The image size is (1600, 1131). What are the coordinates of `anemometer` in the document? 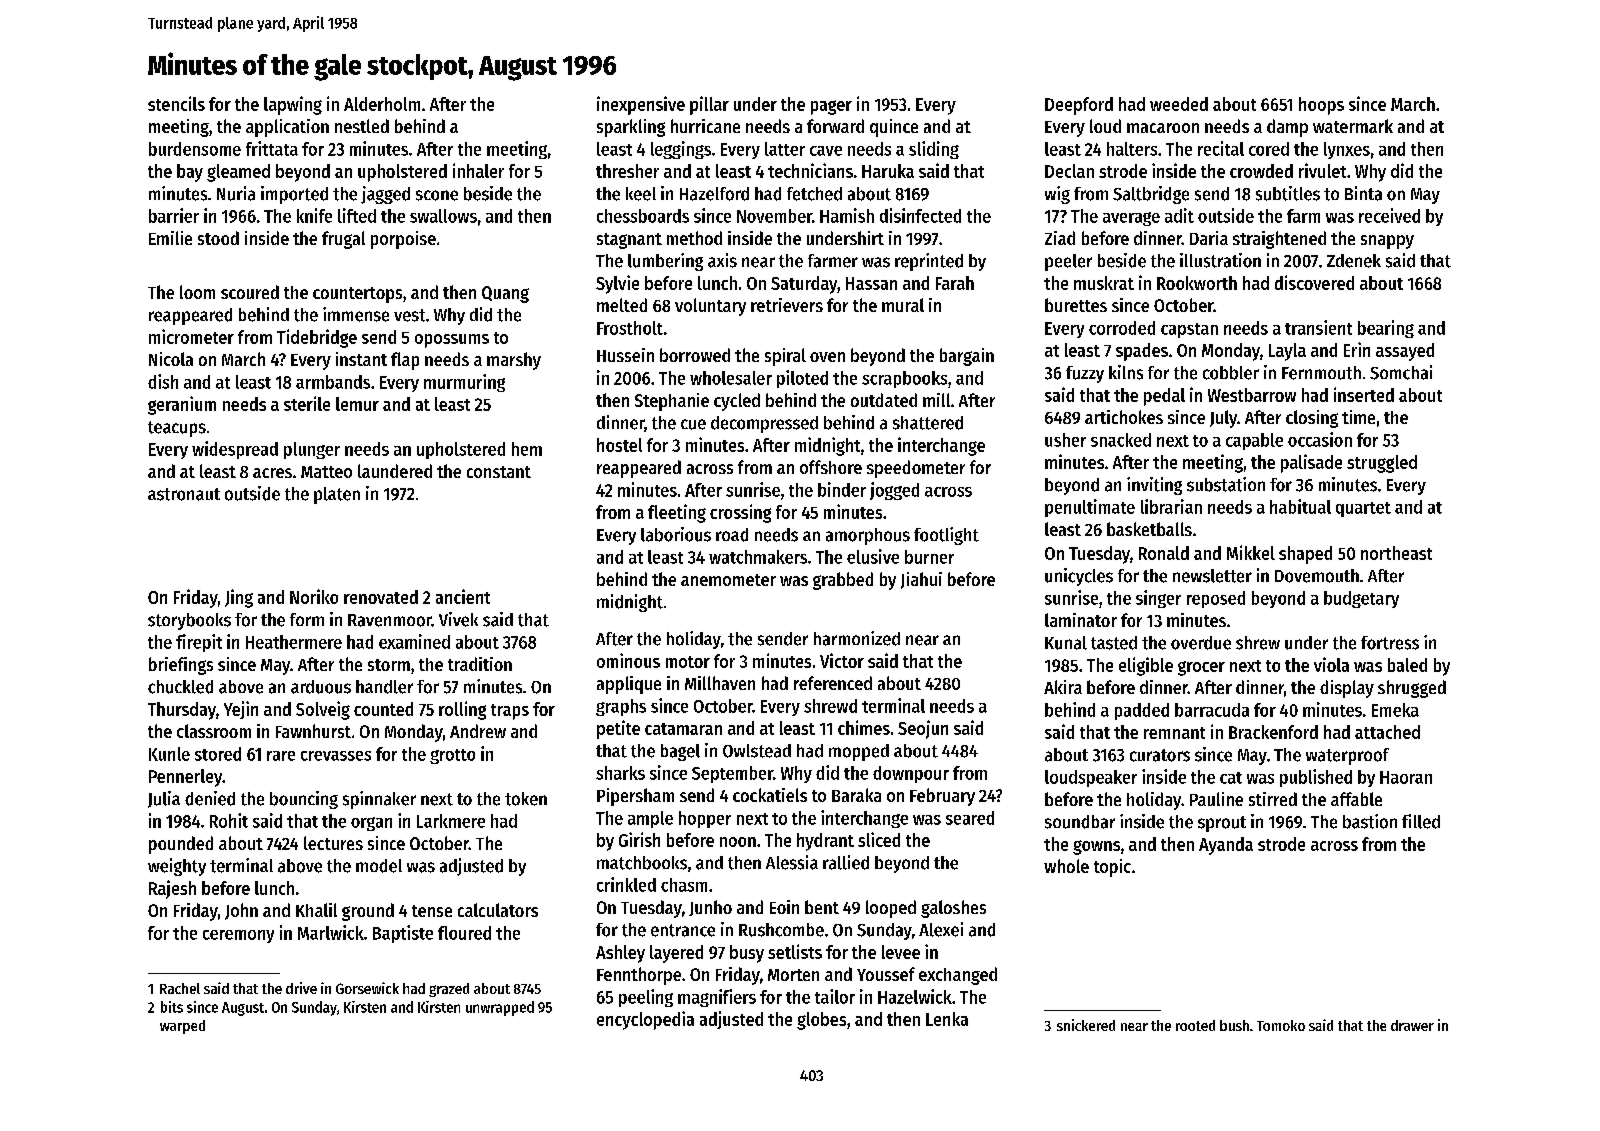 It's located at (728, 580).
